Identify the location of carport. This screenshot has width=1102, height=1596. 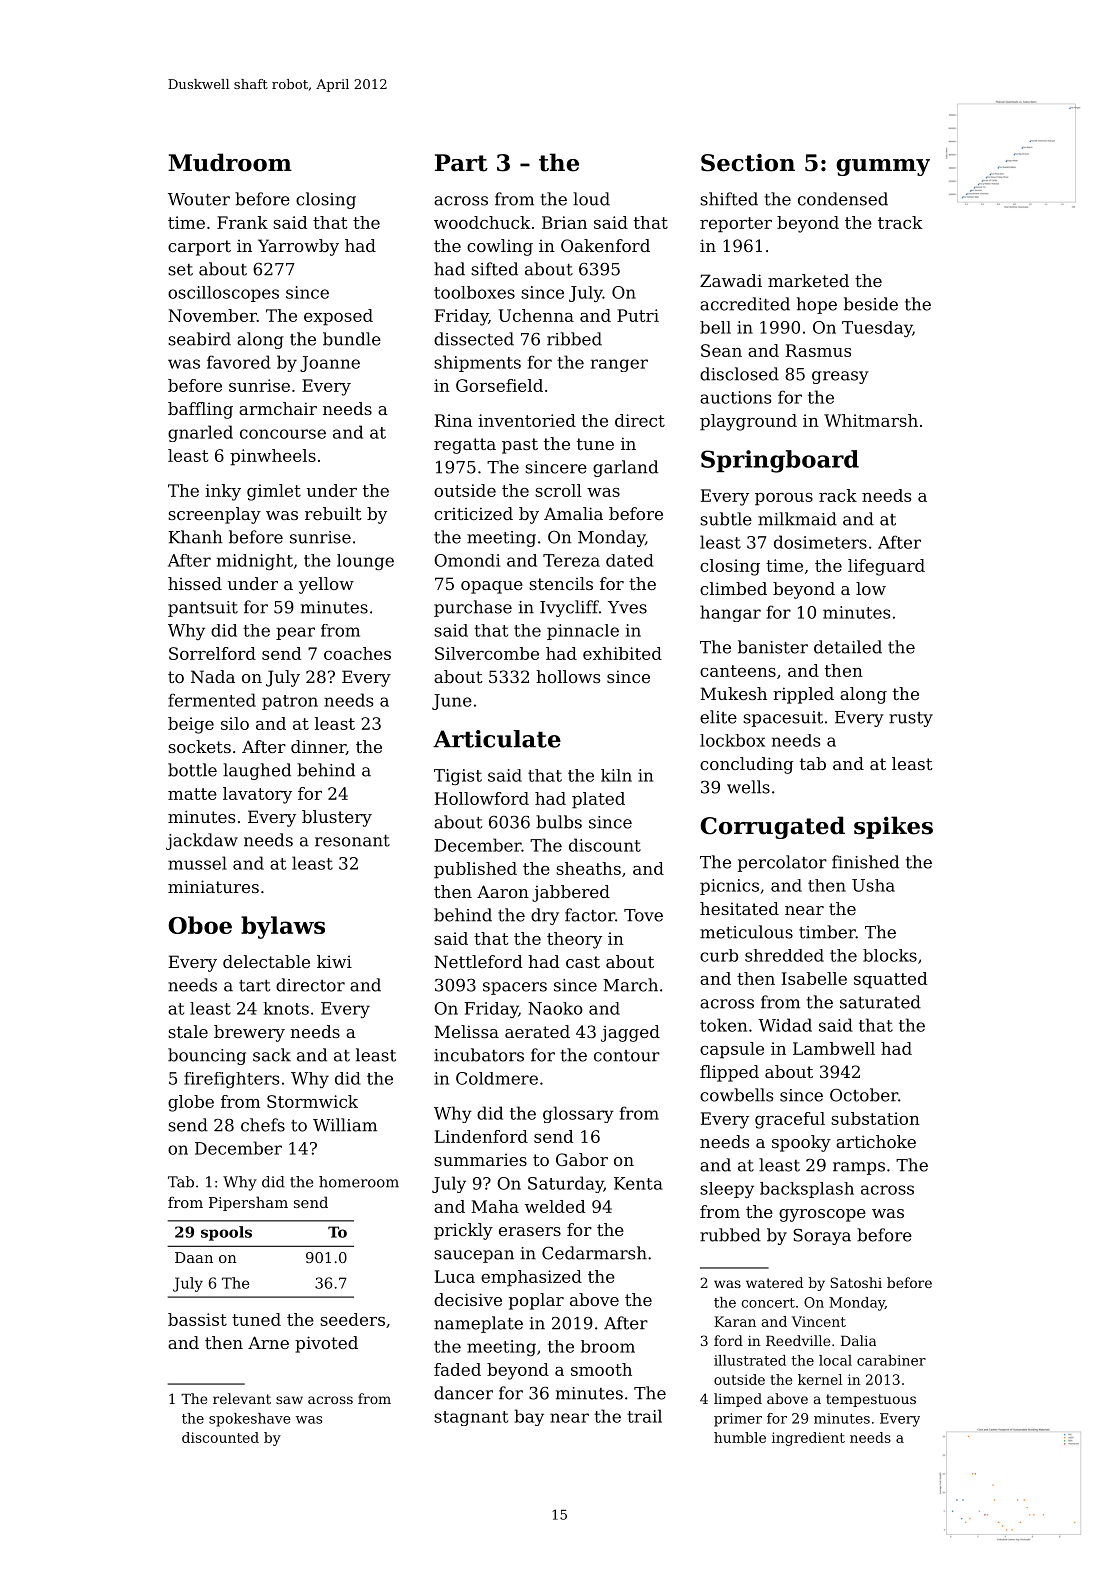
(199, 248).
